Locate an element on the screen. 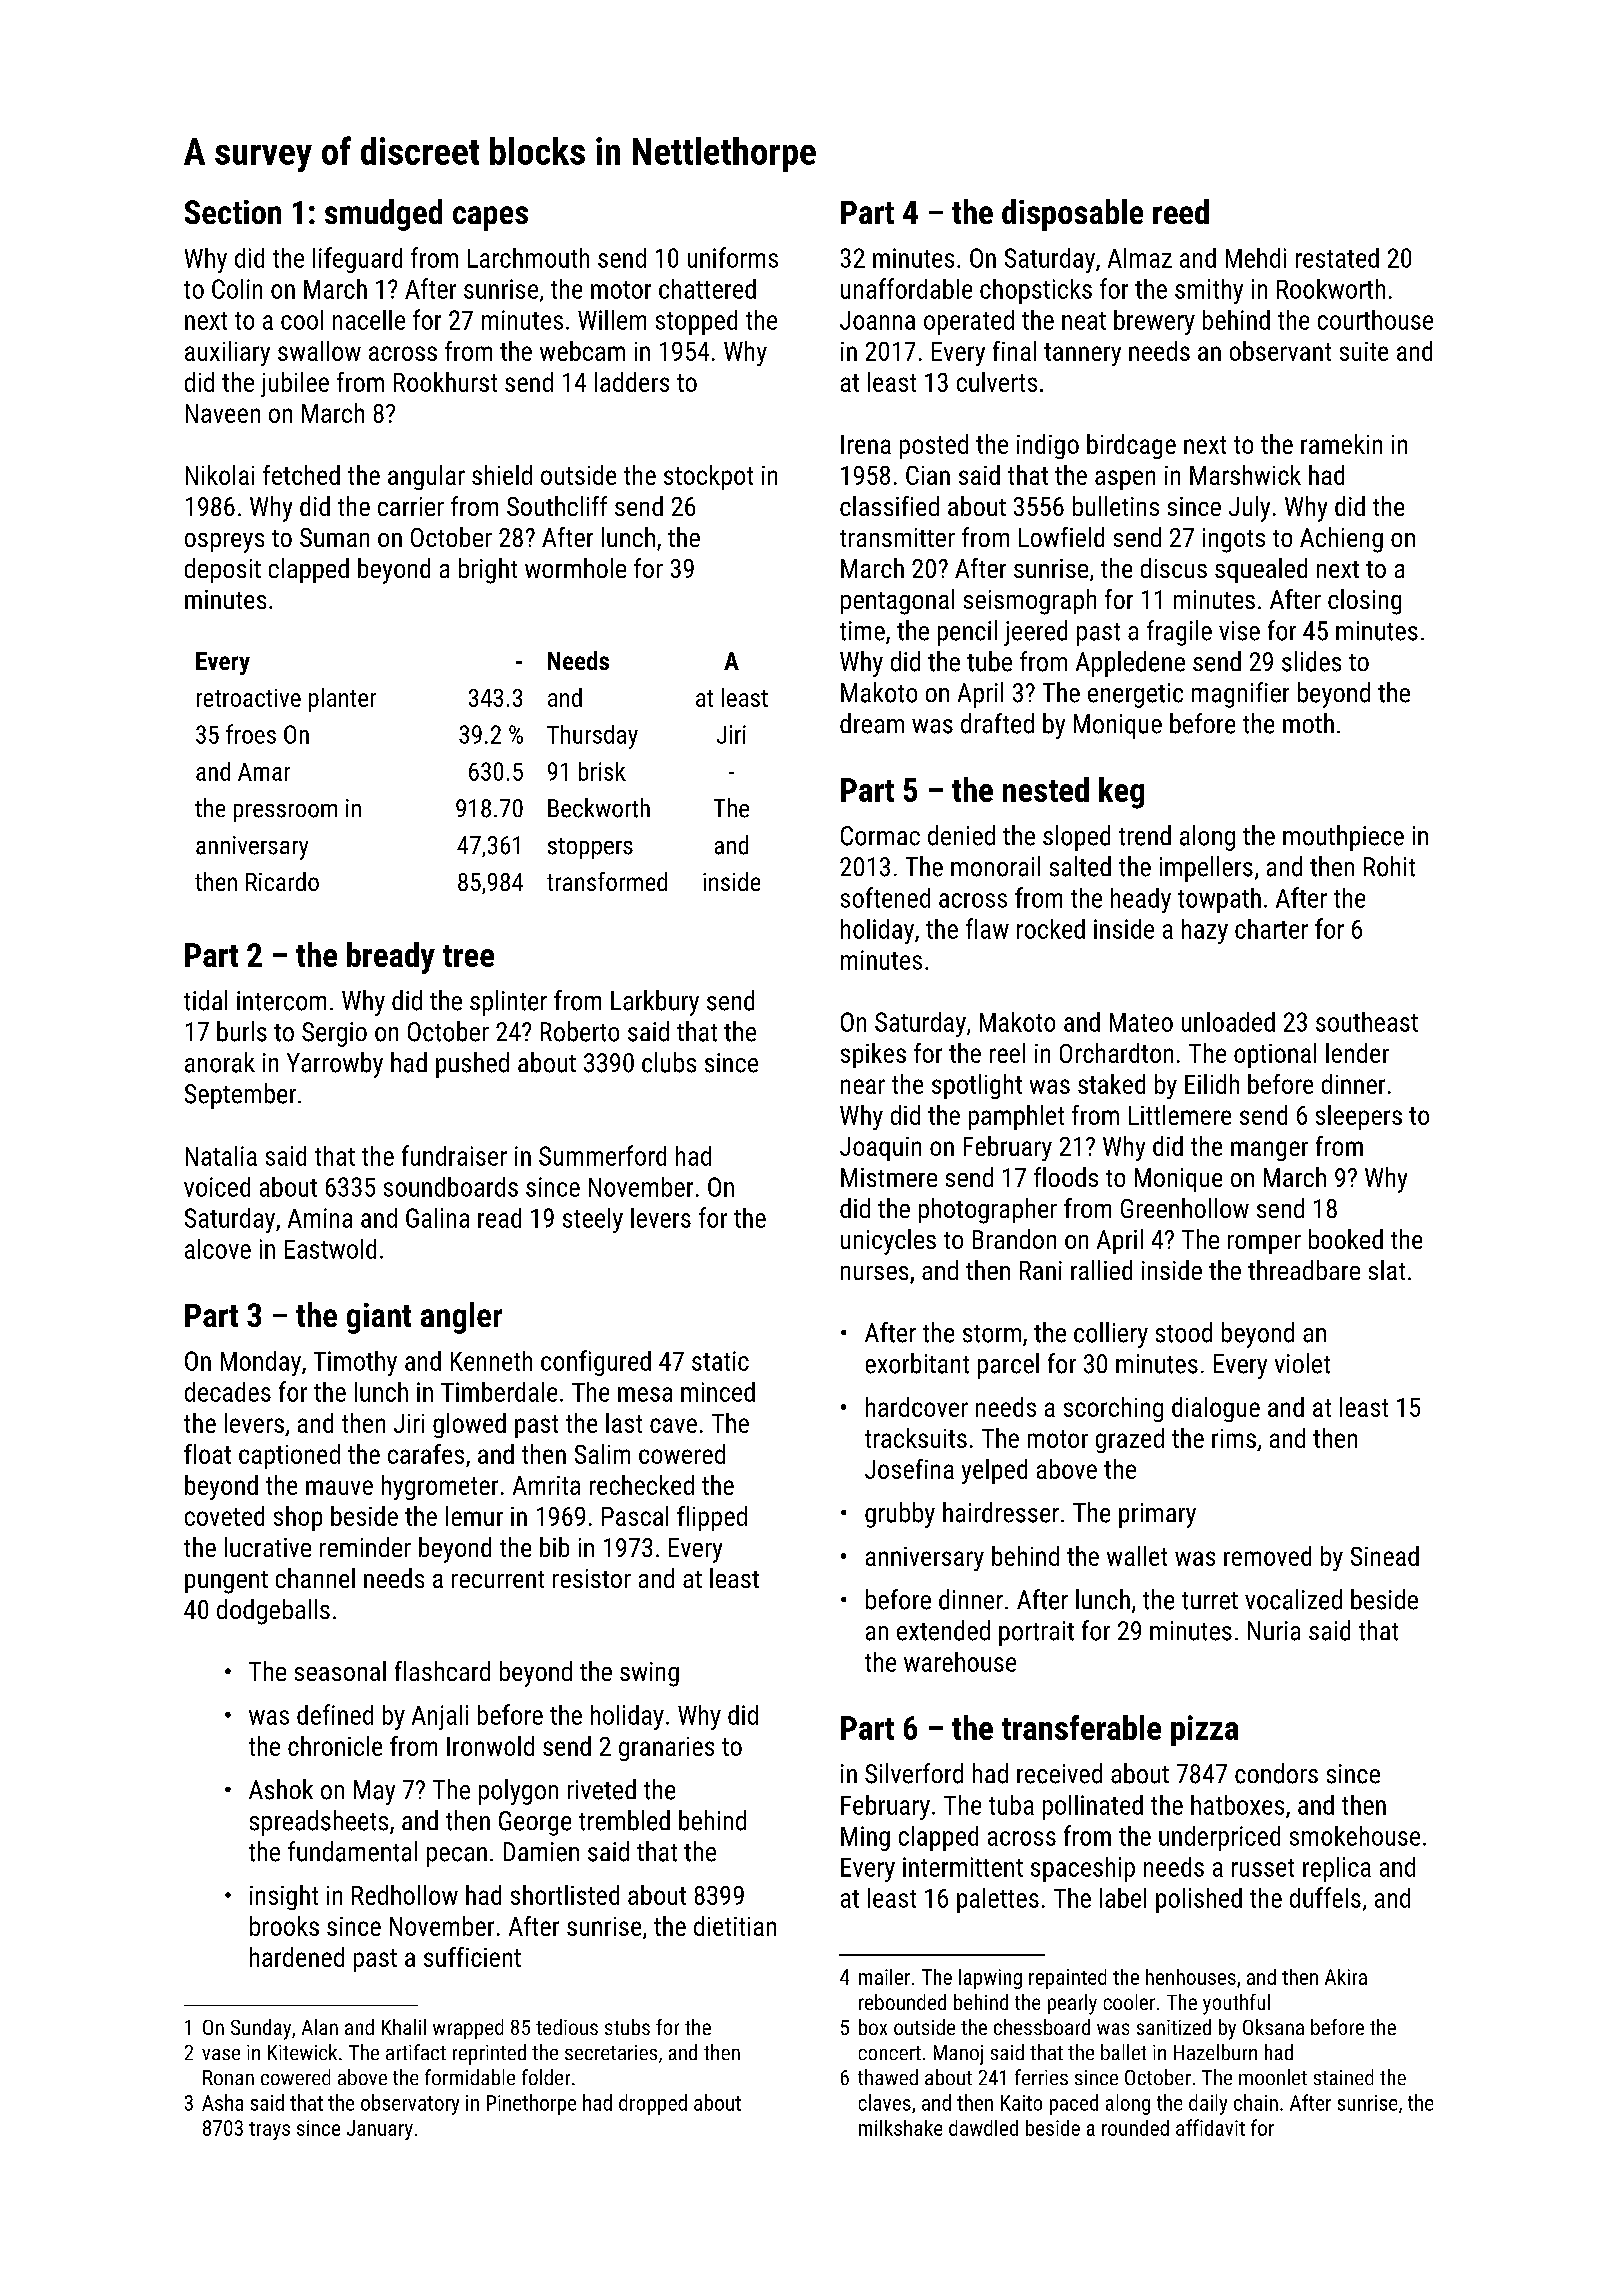  Larchmouth is located at coordinates (528, 258).
